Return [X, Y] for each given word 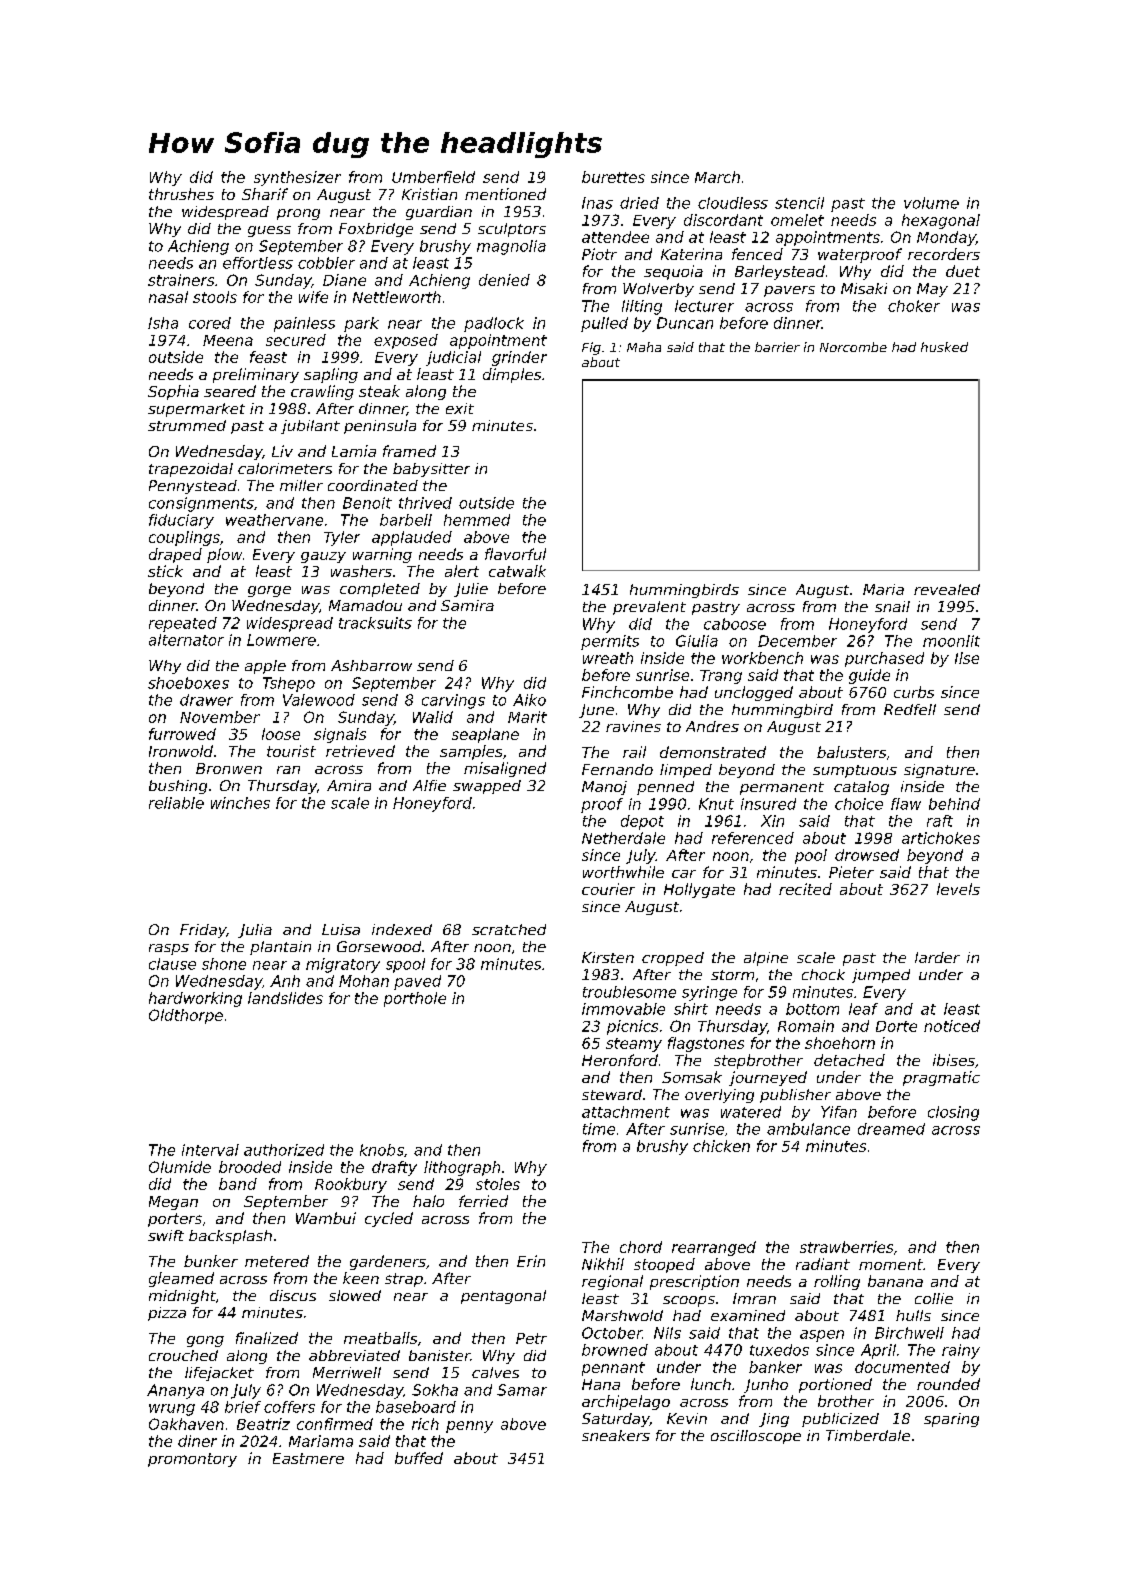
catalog [861, 788]
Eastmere [308, 1458]
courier [608, 889]
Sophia [173, 392]
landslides [285, 998]
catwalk [517, 571]
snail [892, 606]
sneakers [616, 1435]
